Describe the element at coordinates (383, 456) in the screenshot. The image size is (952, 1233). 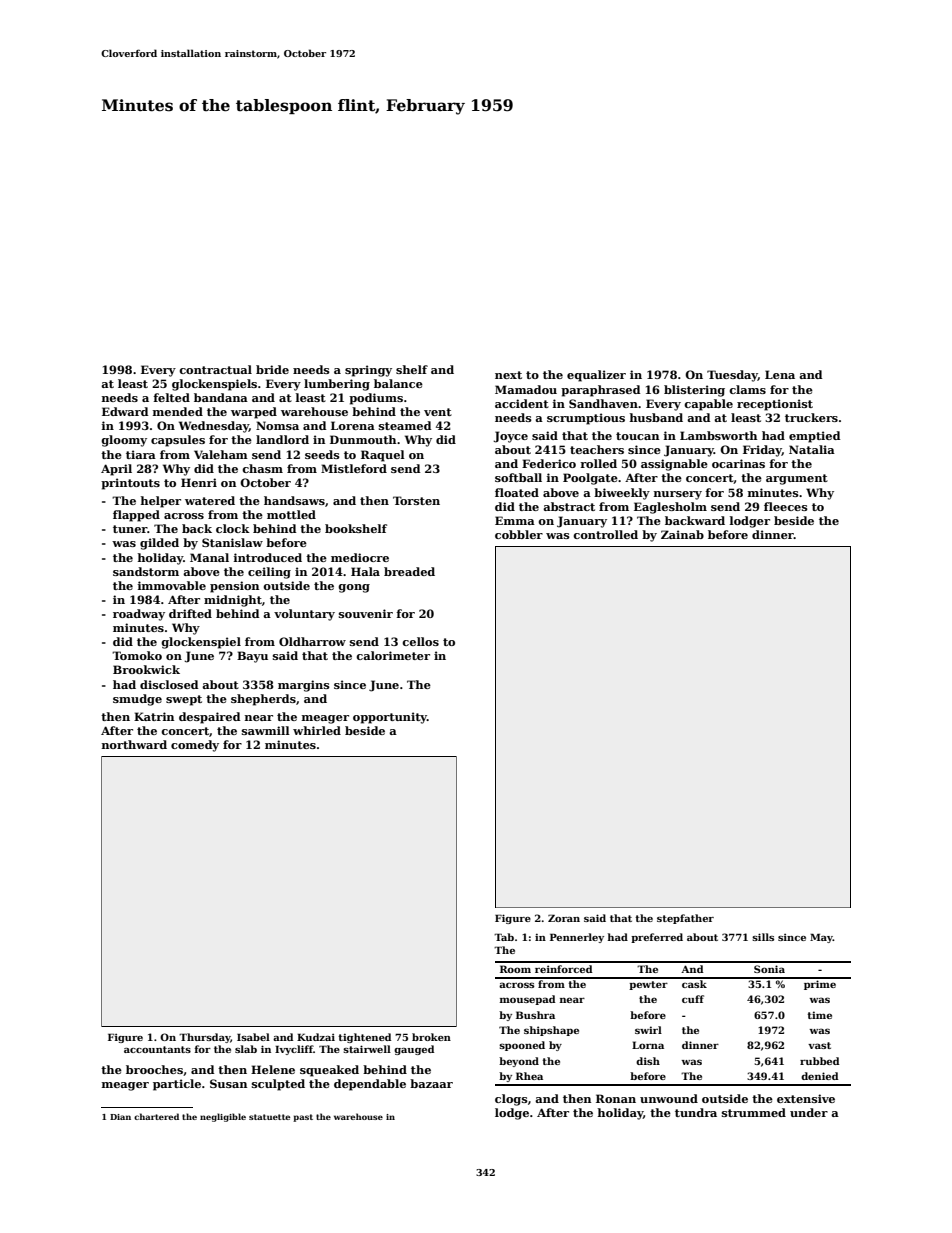
I see `Raquel` at that location.
